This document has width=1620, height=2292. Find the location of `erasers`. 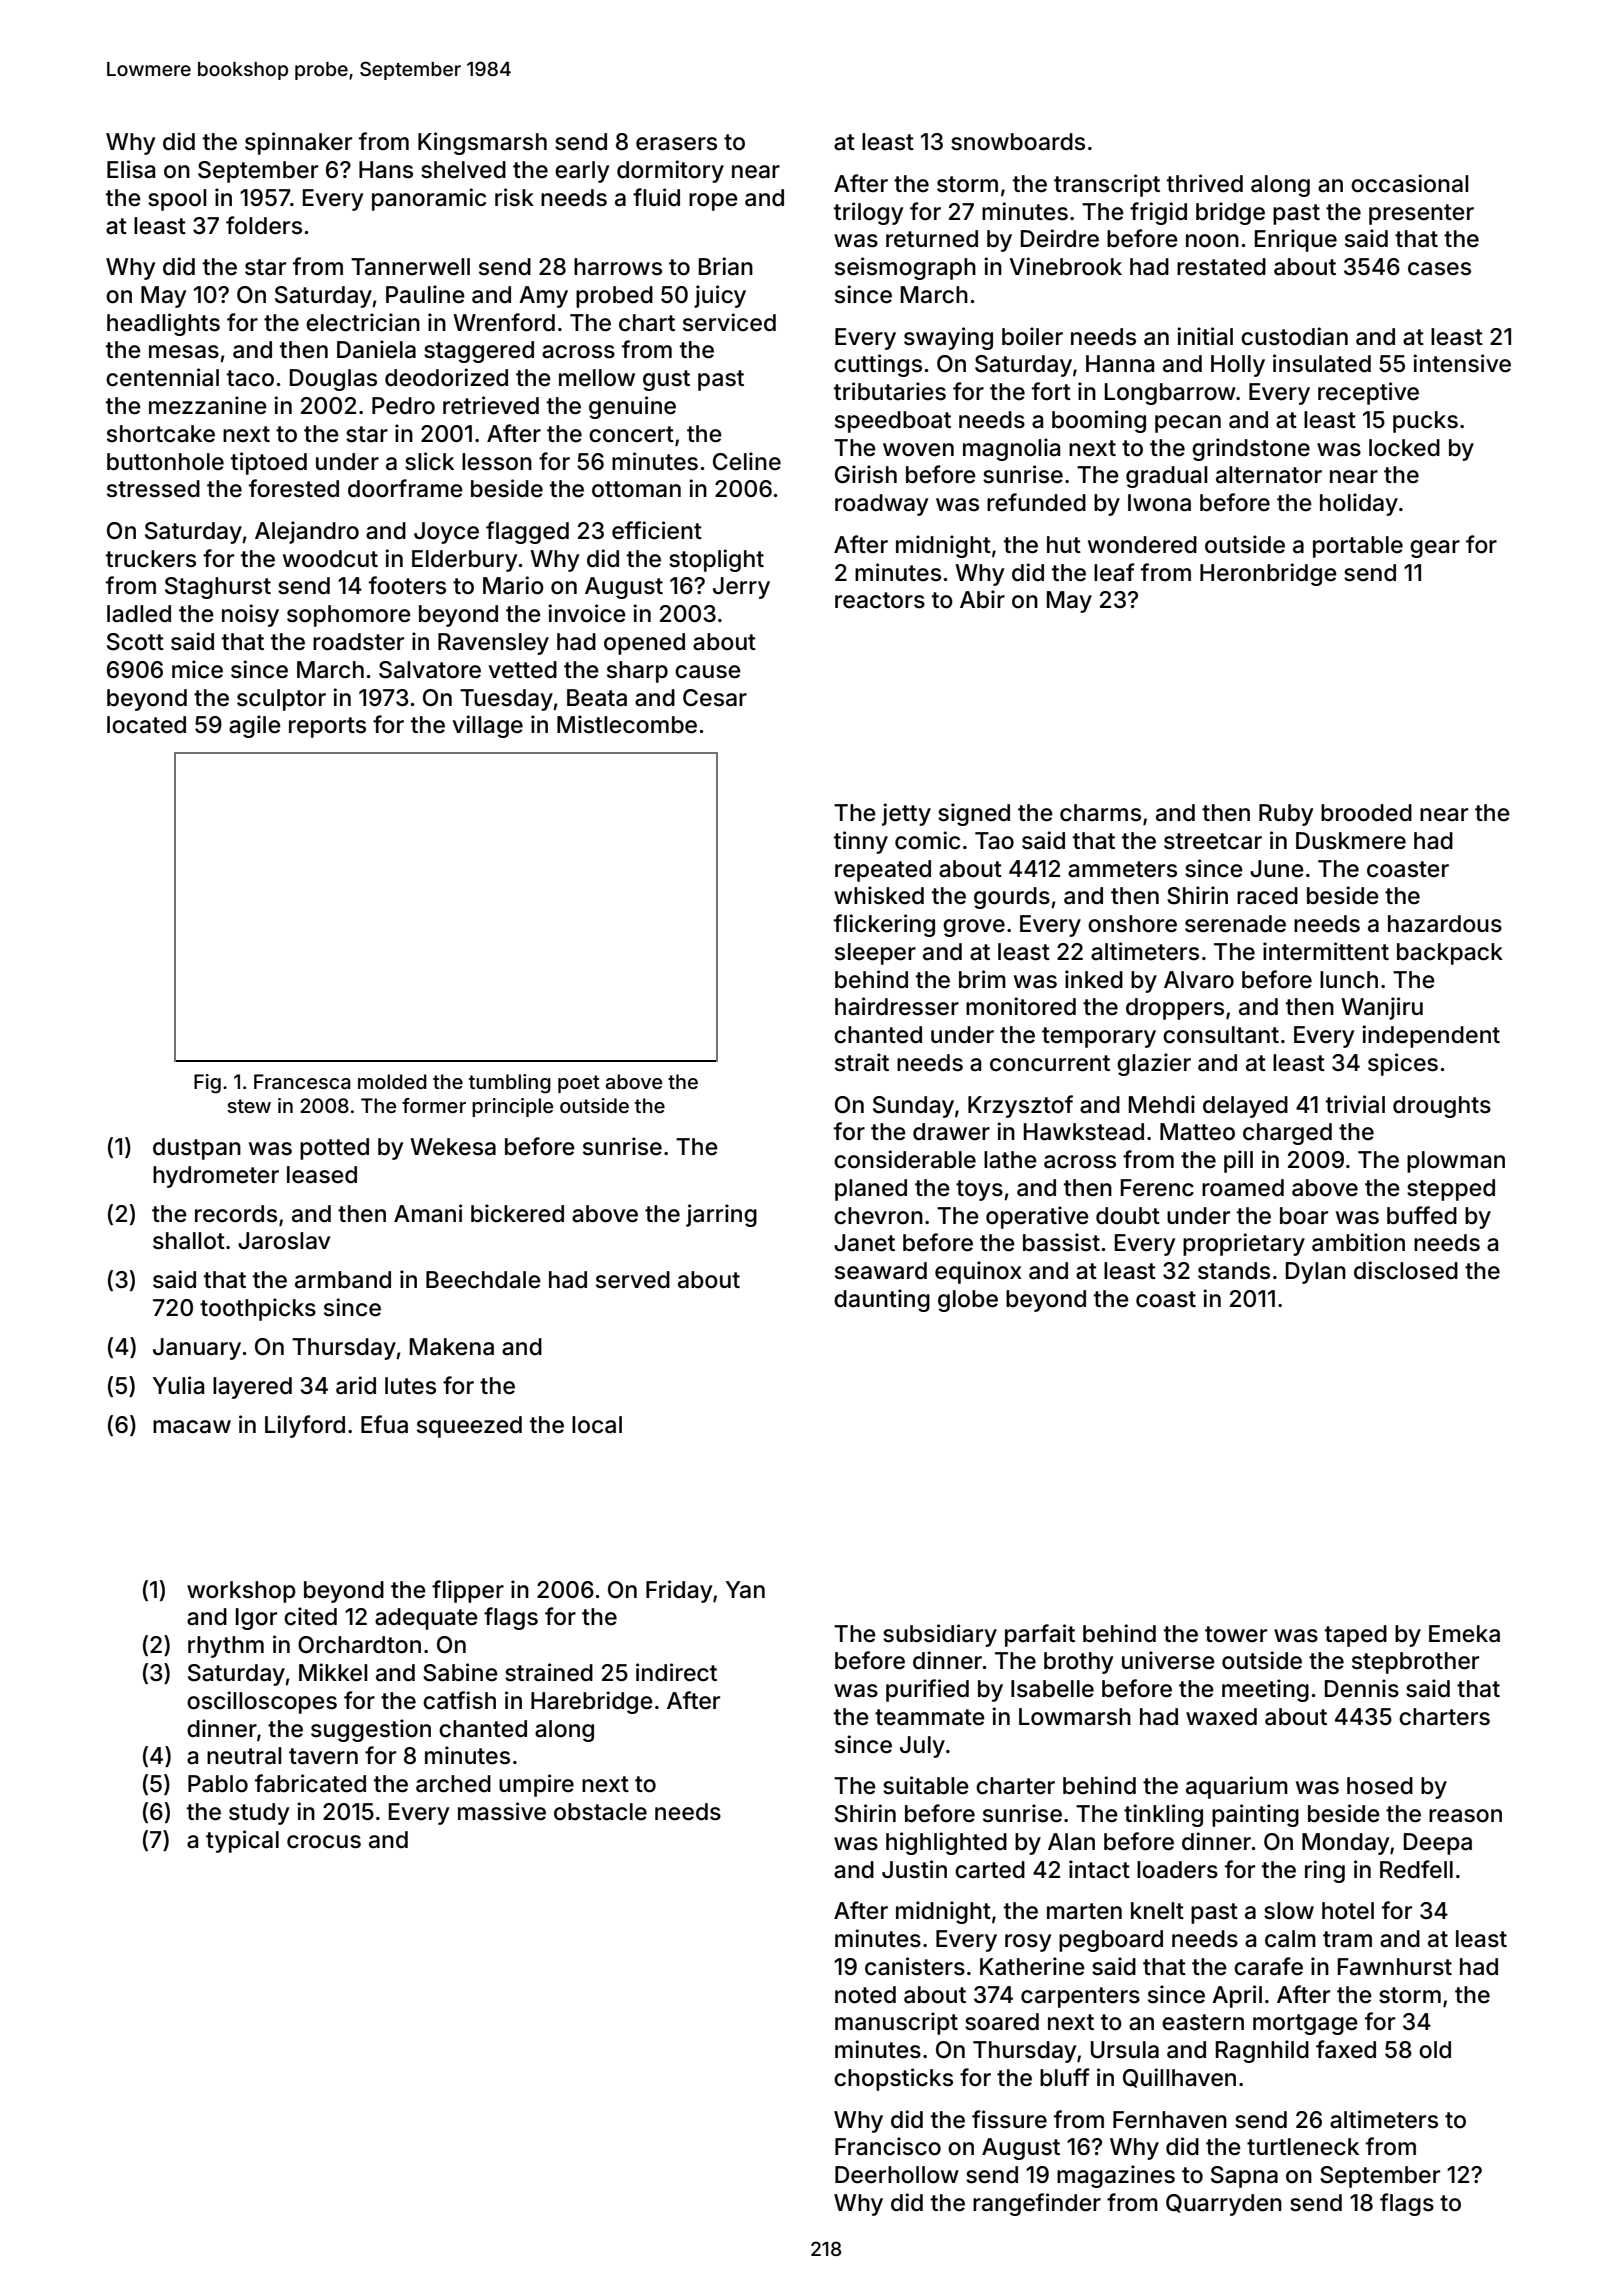

erasers is located at coordinates (676, 144).
